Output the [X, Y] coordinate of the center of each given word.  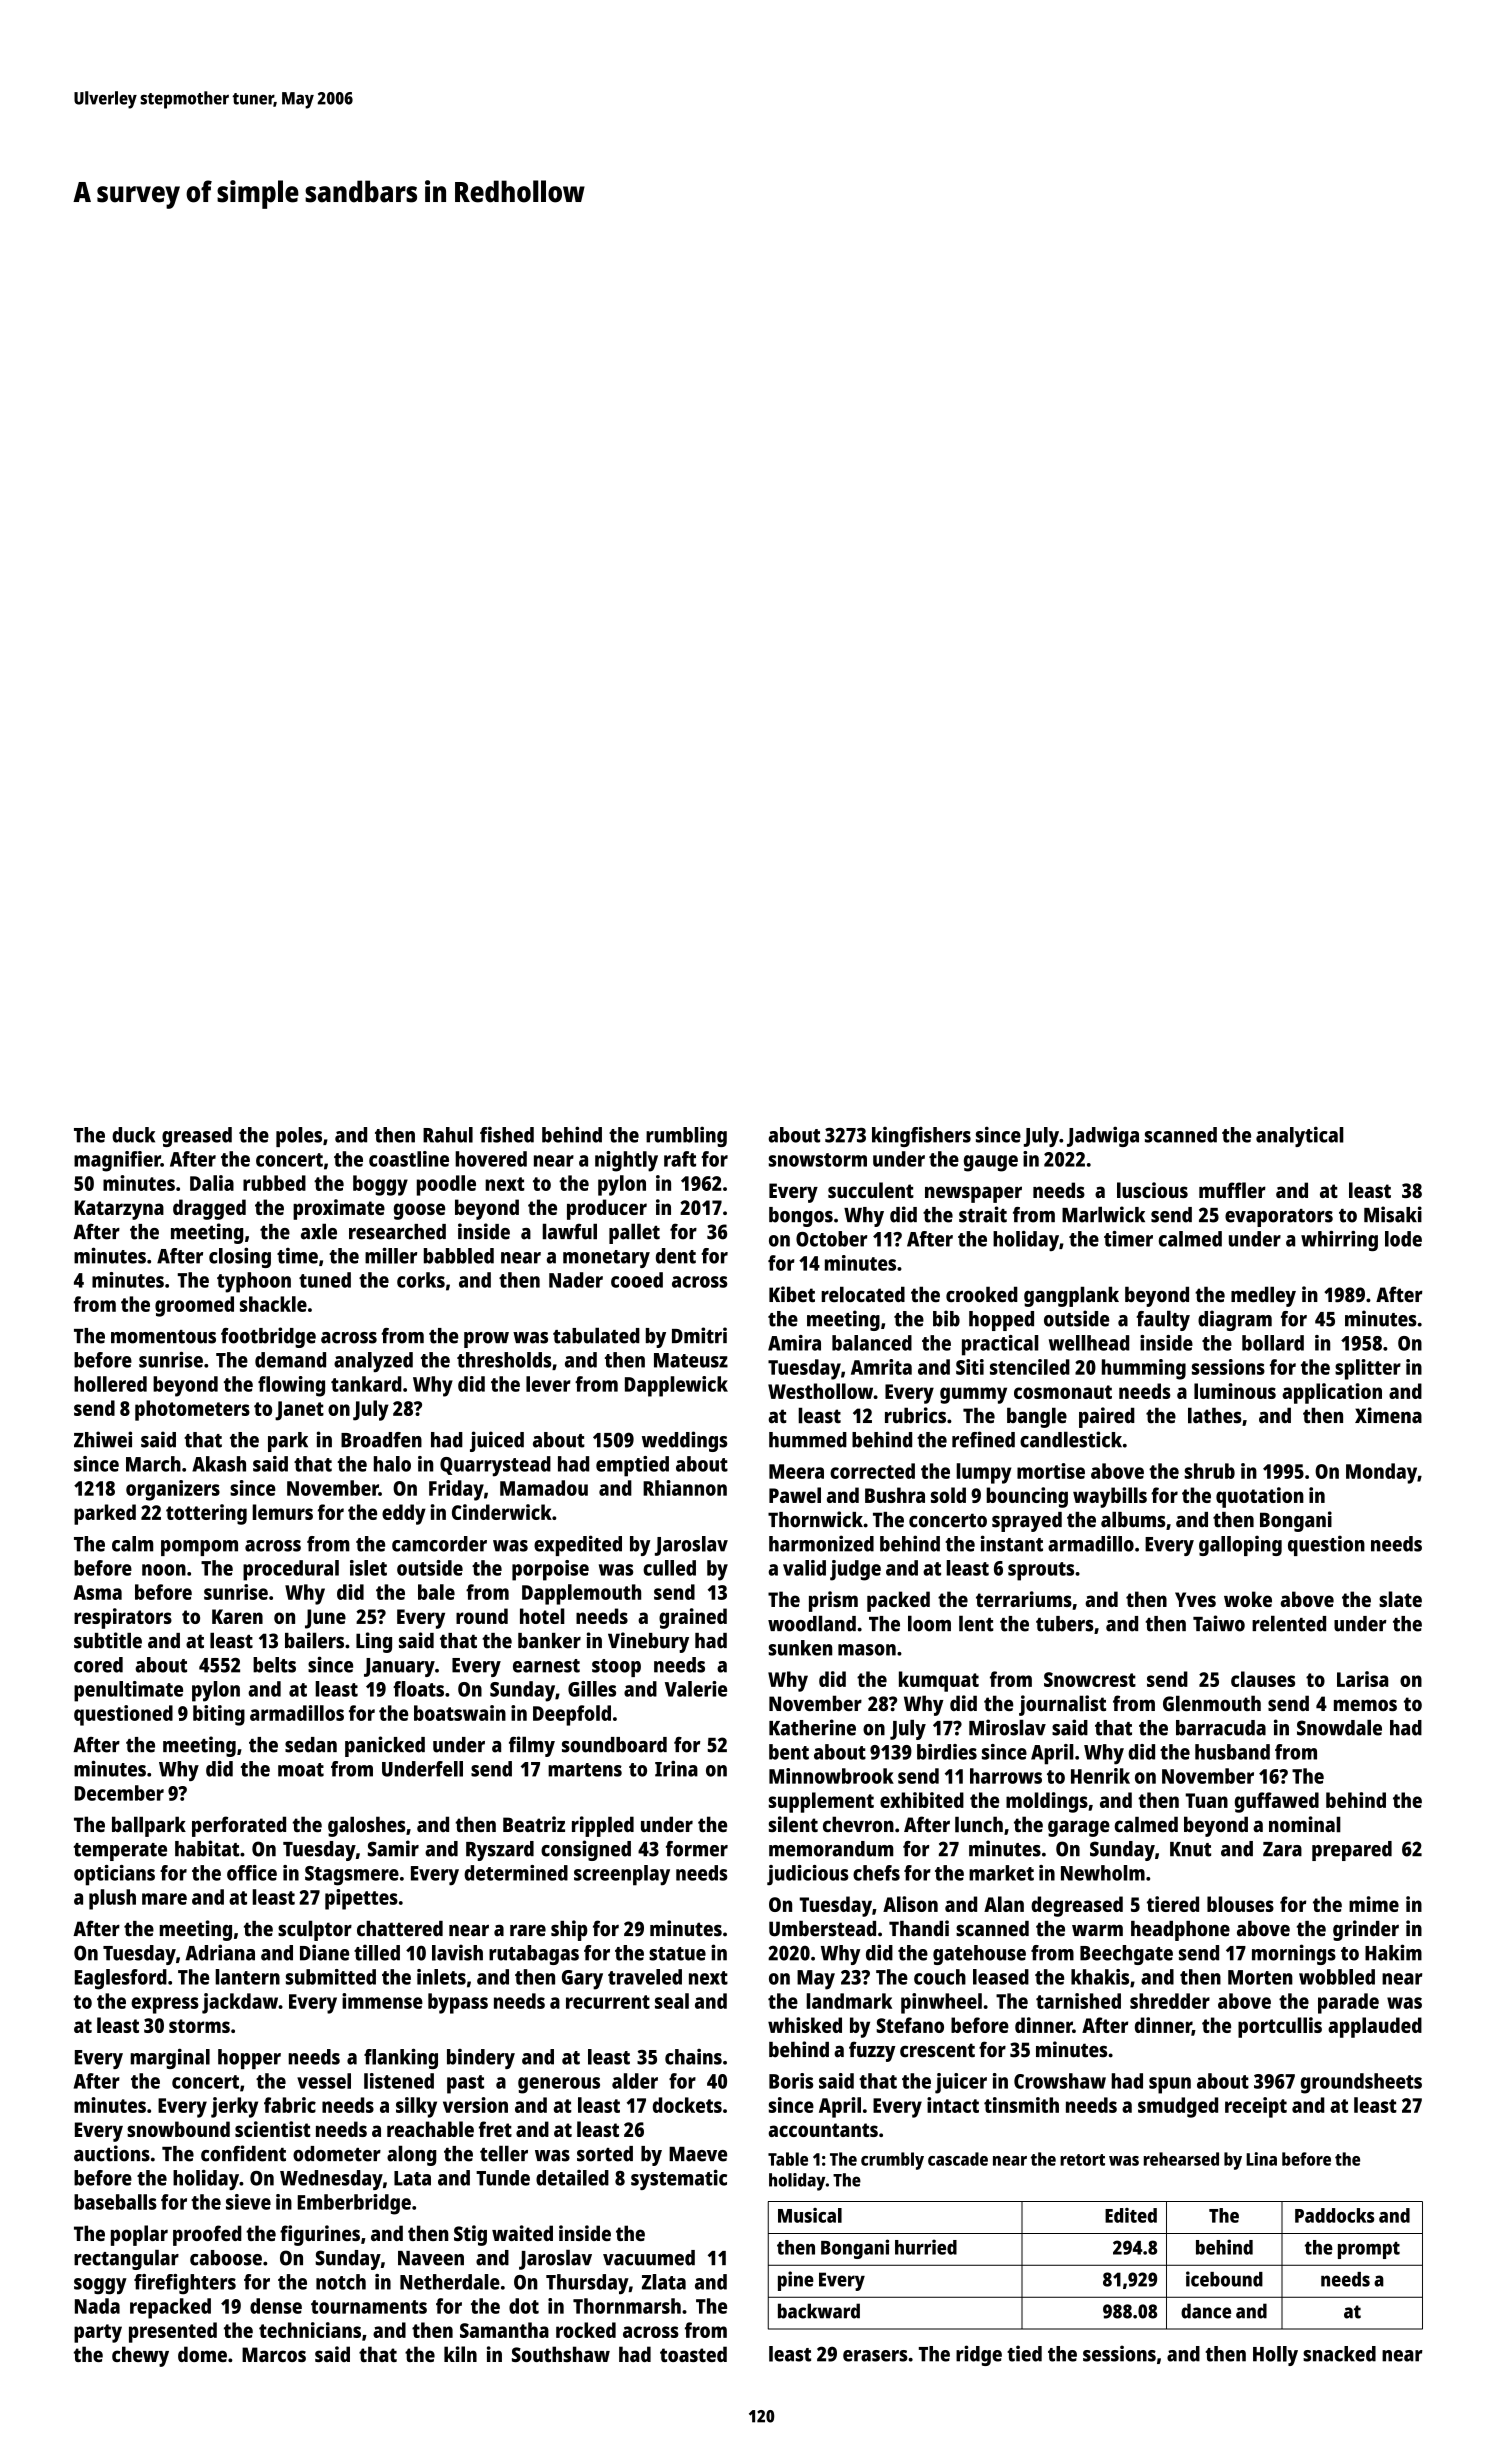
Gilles [592, 1689]
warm [1097, 1931]
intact [953, 2105]
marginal [170, 2058]
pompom [199, 1548]
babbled [459, 1256]
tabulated [596, 1335]
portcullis [1280, 2027]
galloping [1240, 1545]
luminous [1235, 1391]
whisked [805, 2025]
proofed [207, 2235]
